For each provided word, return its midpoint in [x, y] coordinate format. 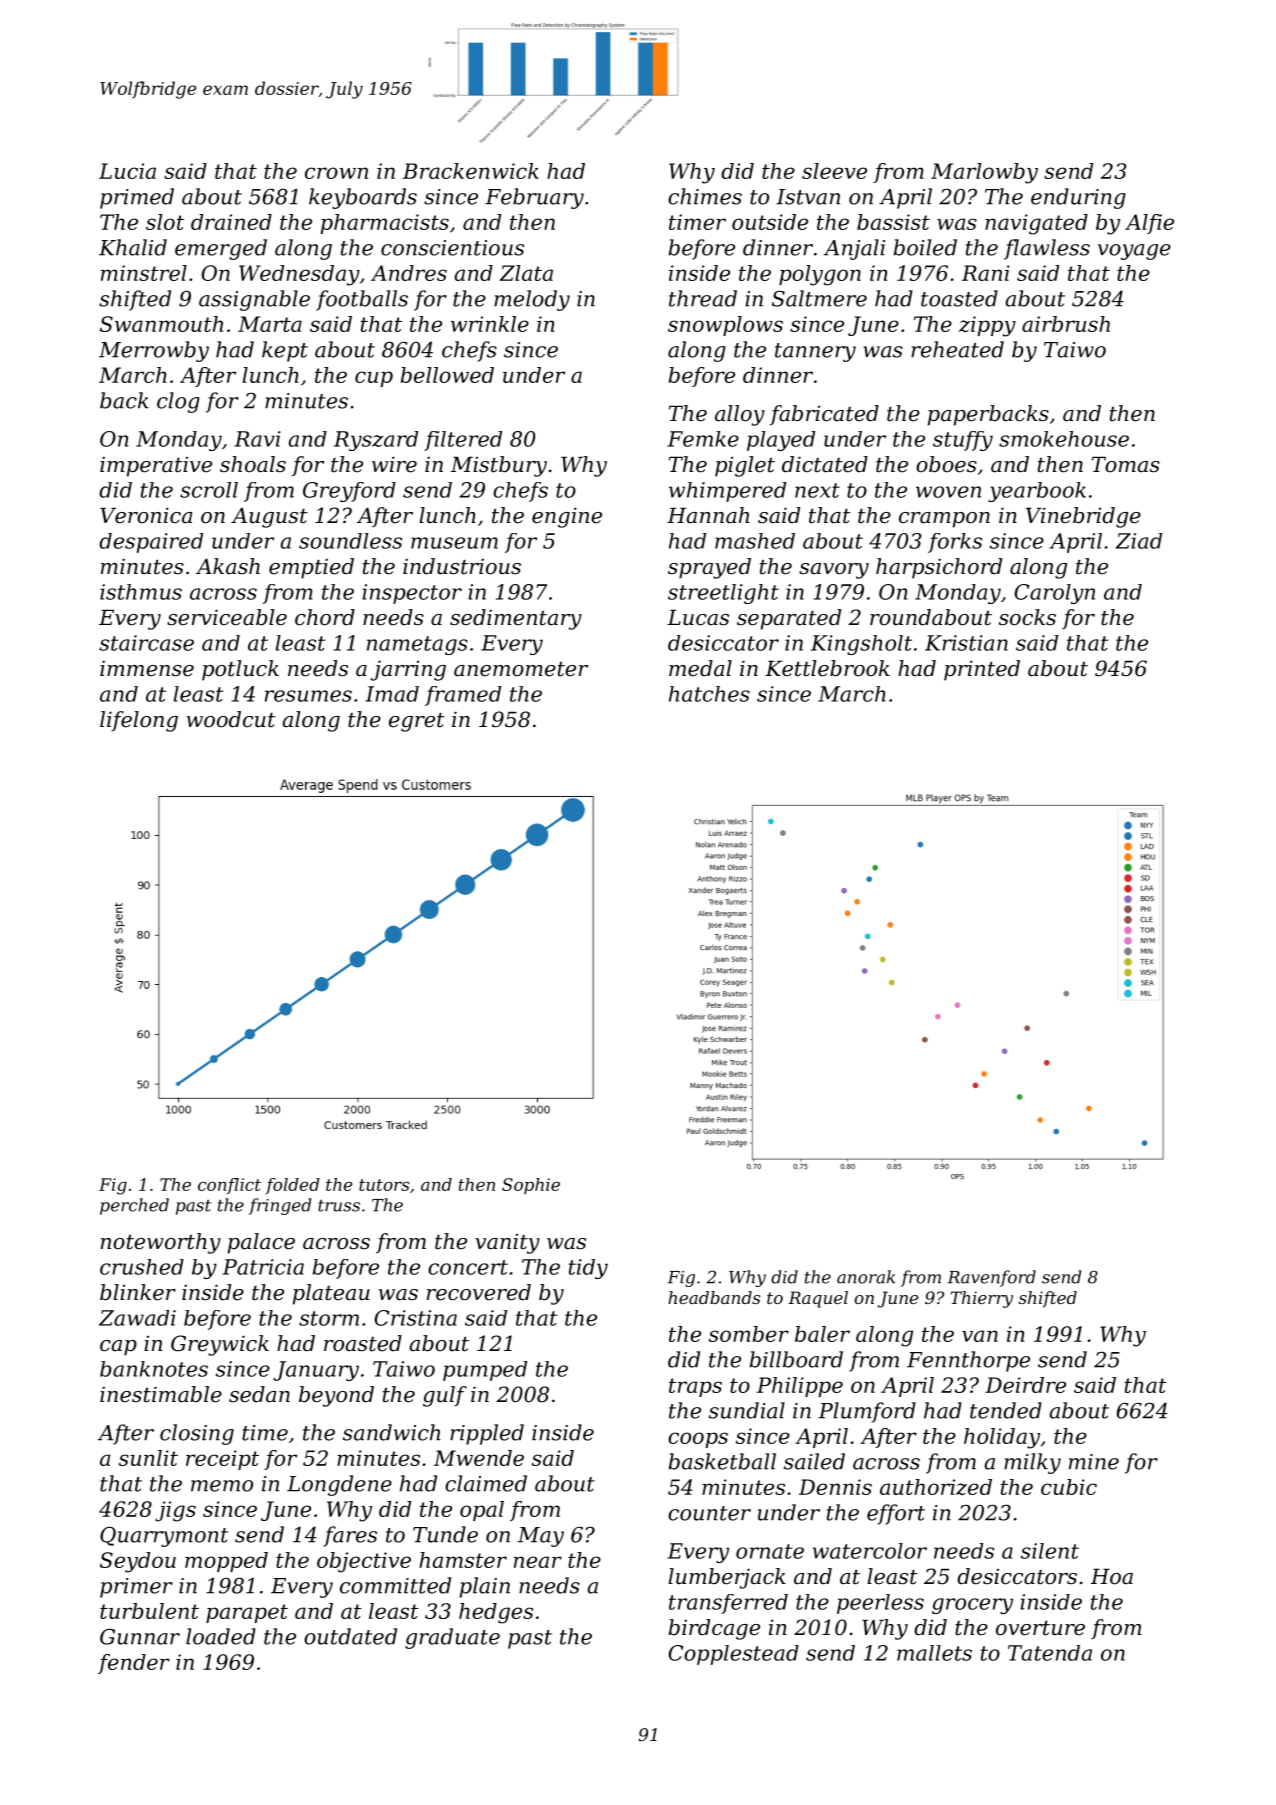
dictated [825, 464]
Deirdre [1025, 1385]
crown [336, 173]
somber [749, 1334]
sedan [259, 1394]
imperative [156, 466]
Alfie [1149, 224]
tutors [384, 1185]
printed [982, 670]
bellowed [447, 375]
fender [134, 1664]
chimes [705, 196]
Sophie [531, 1186]
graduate [452, 1638]
